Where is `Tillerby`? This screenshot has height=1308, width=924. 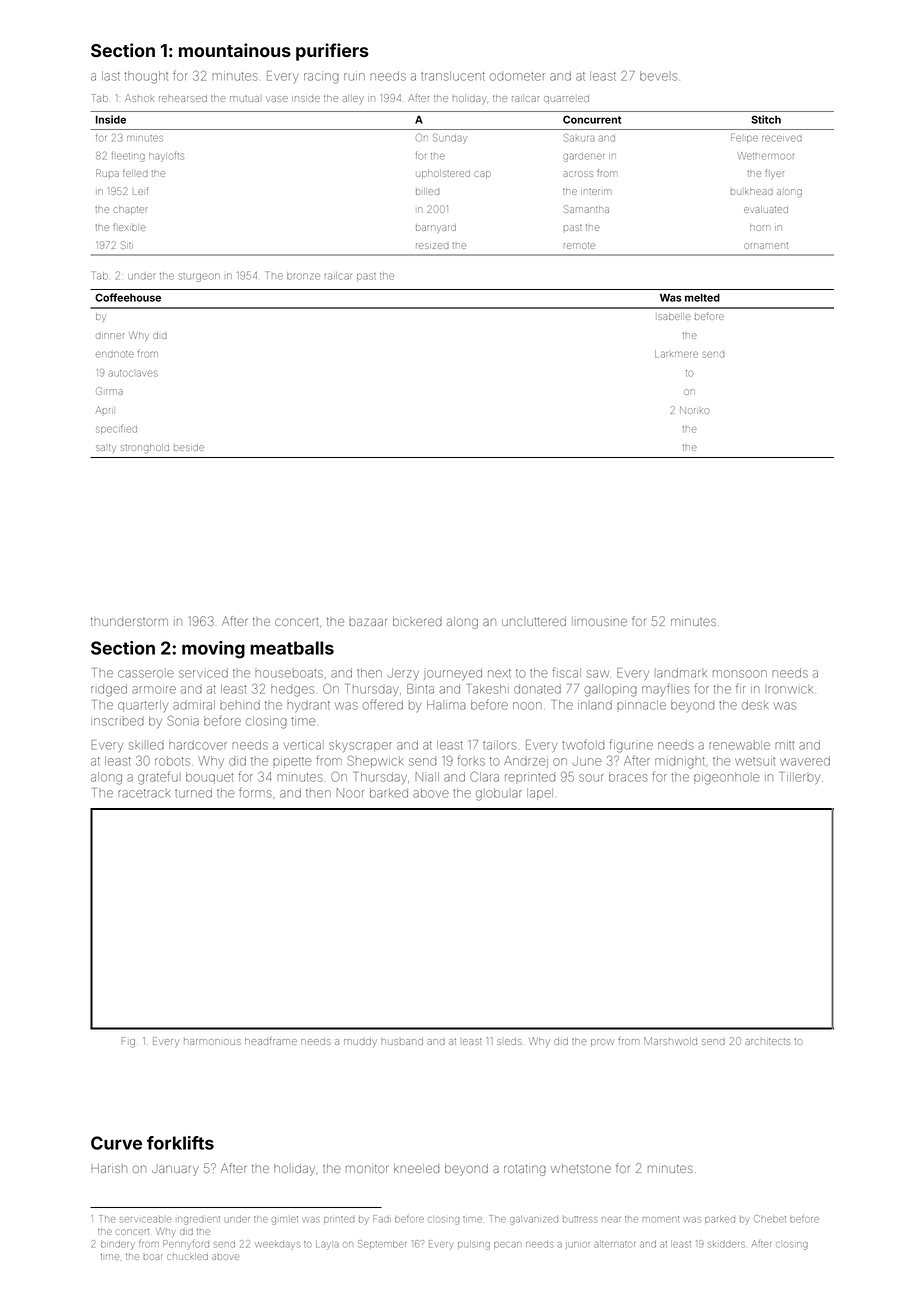
Tillerby is located at coordinates (800, 778).
